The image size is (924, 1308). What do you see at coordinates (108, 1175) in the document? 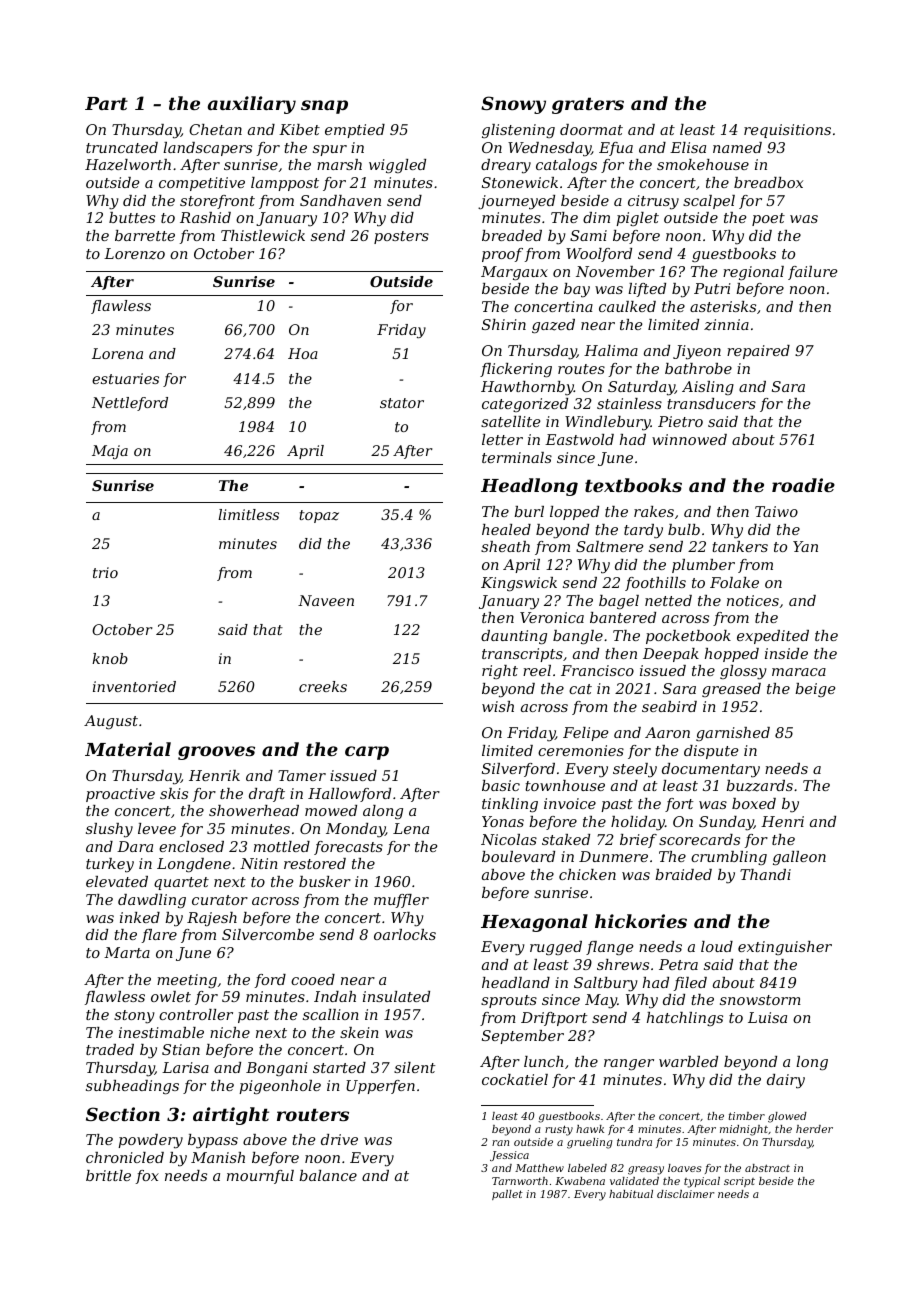
I see `brittle` at bounding box center [108, 1175].
